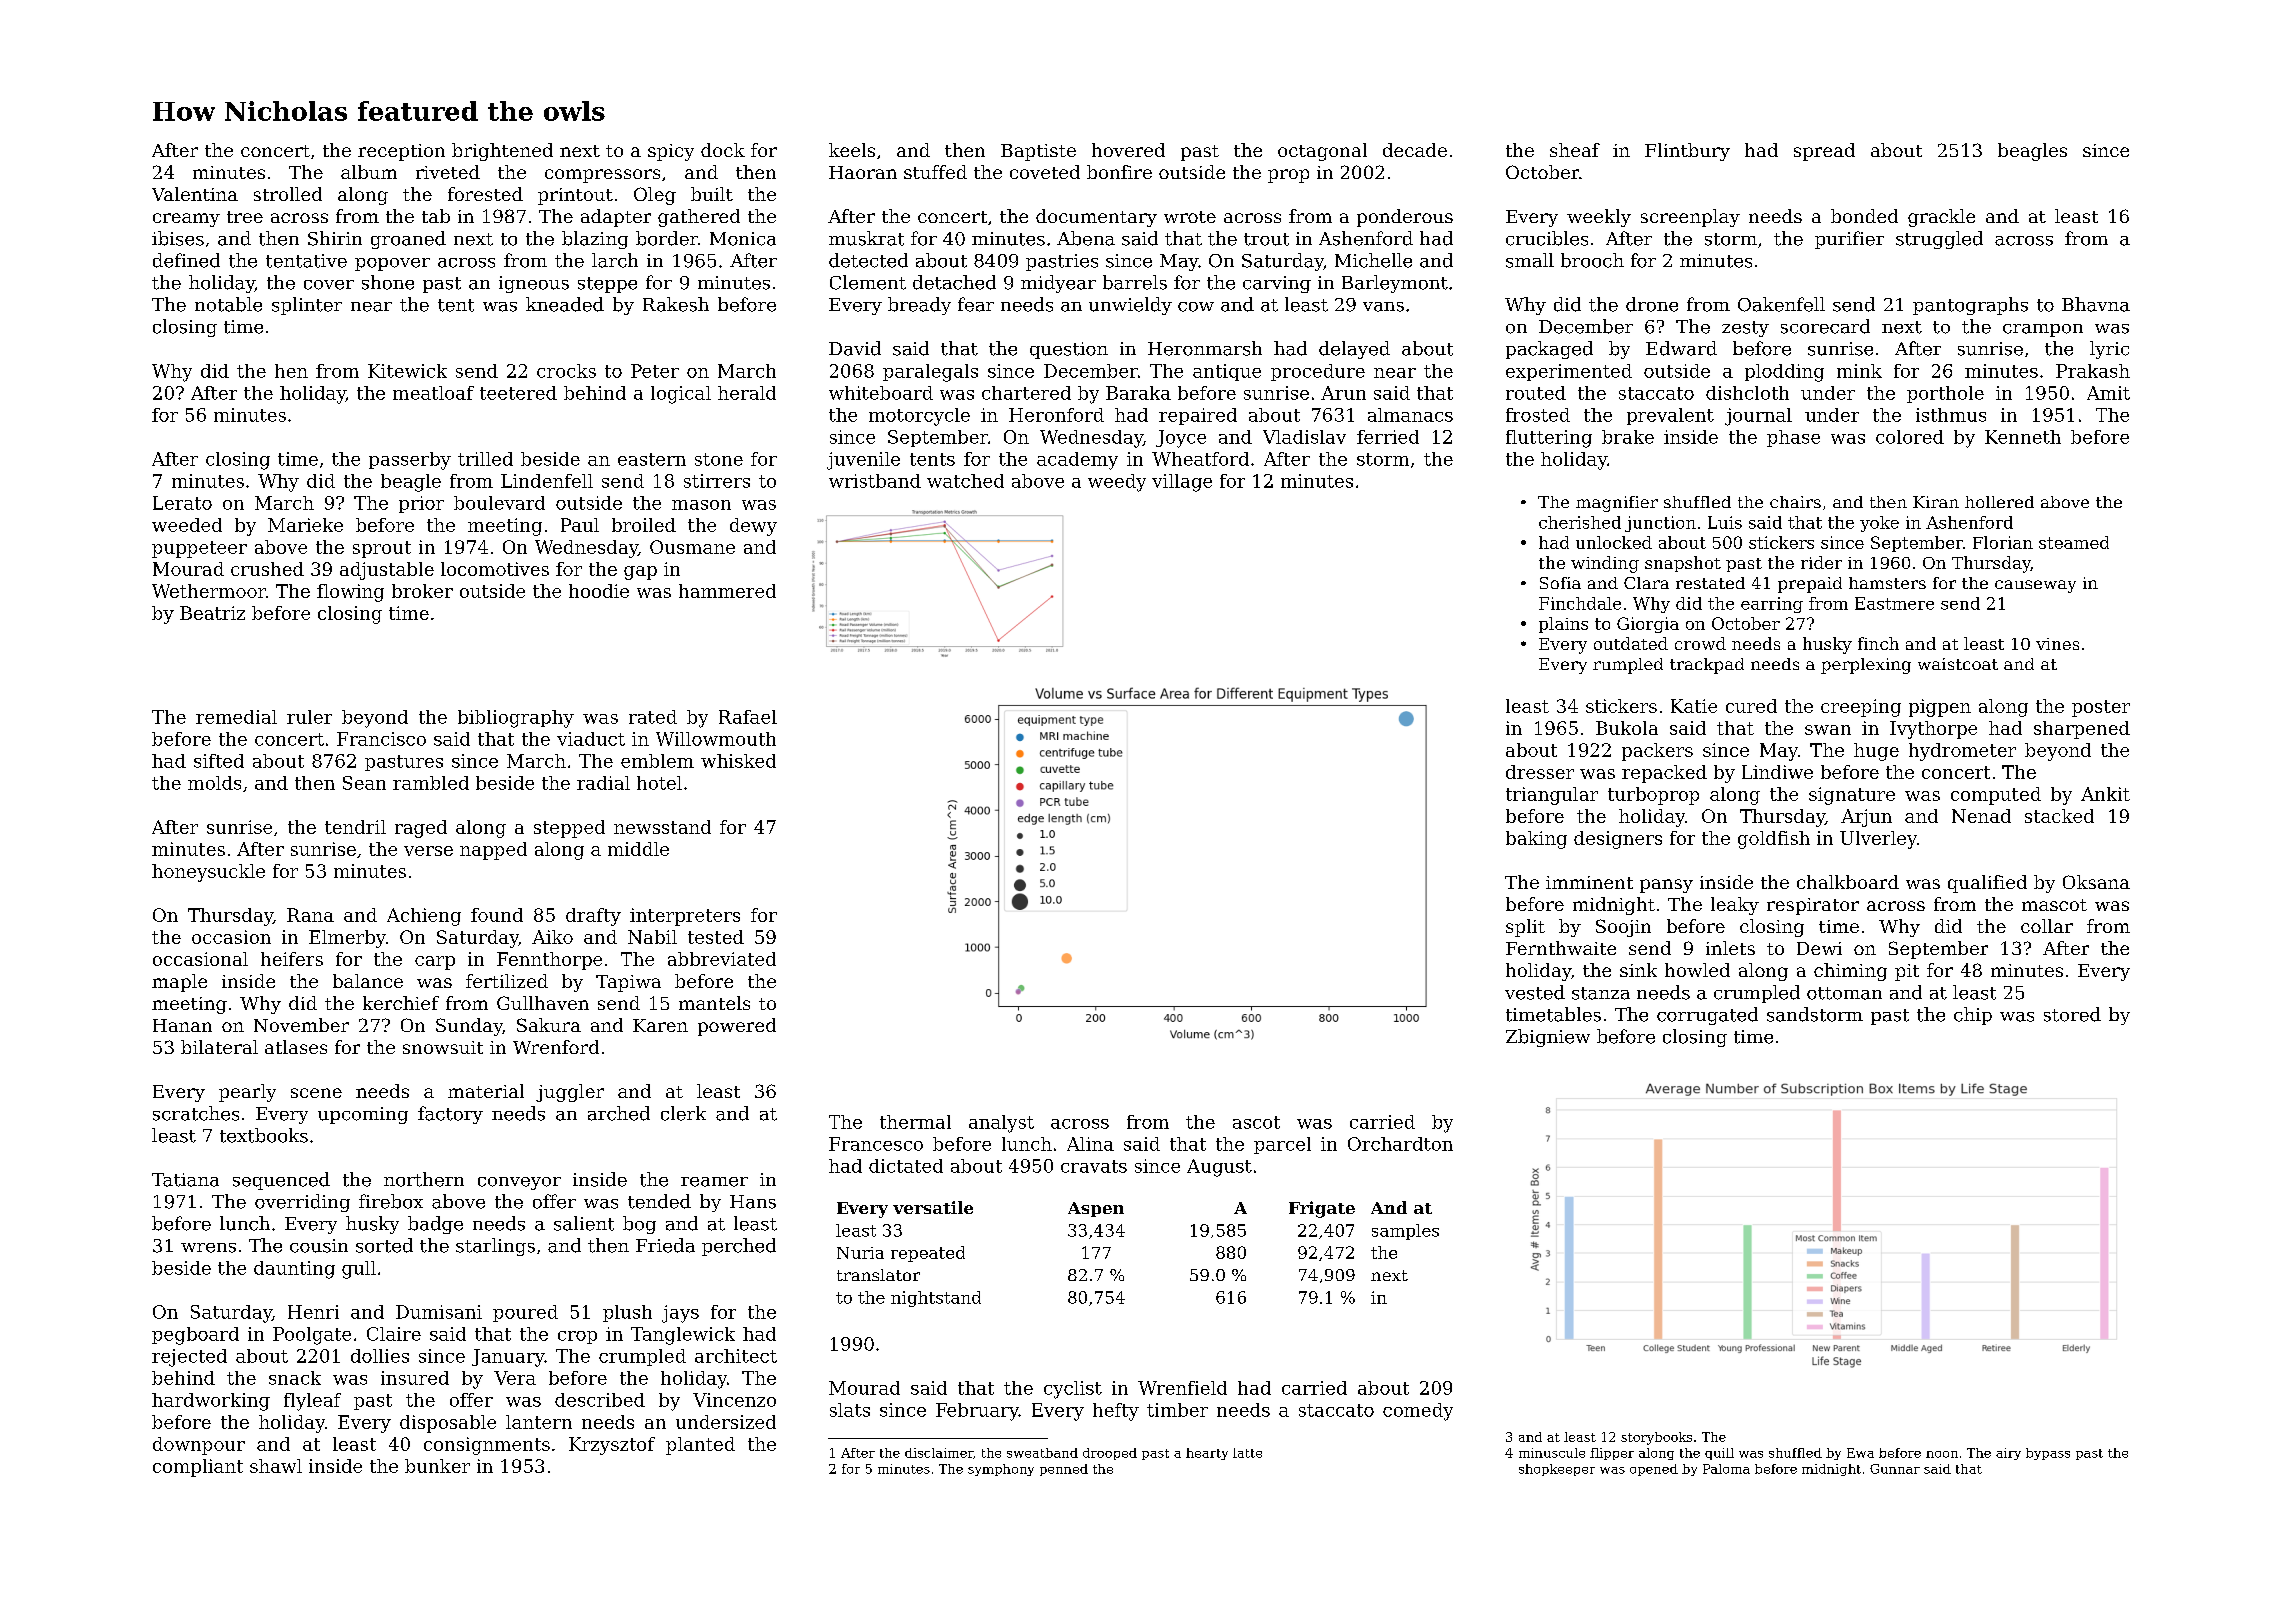  Describe the element at coordinates (1322, 1209) in the image. I see `Frigate` at that location.
